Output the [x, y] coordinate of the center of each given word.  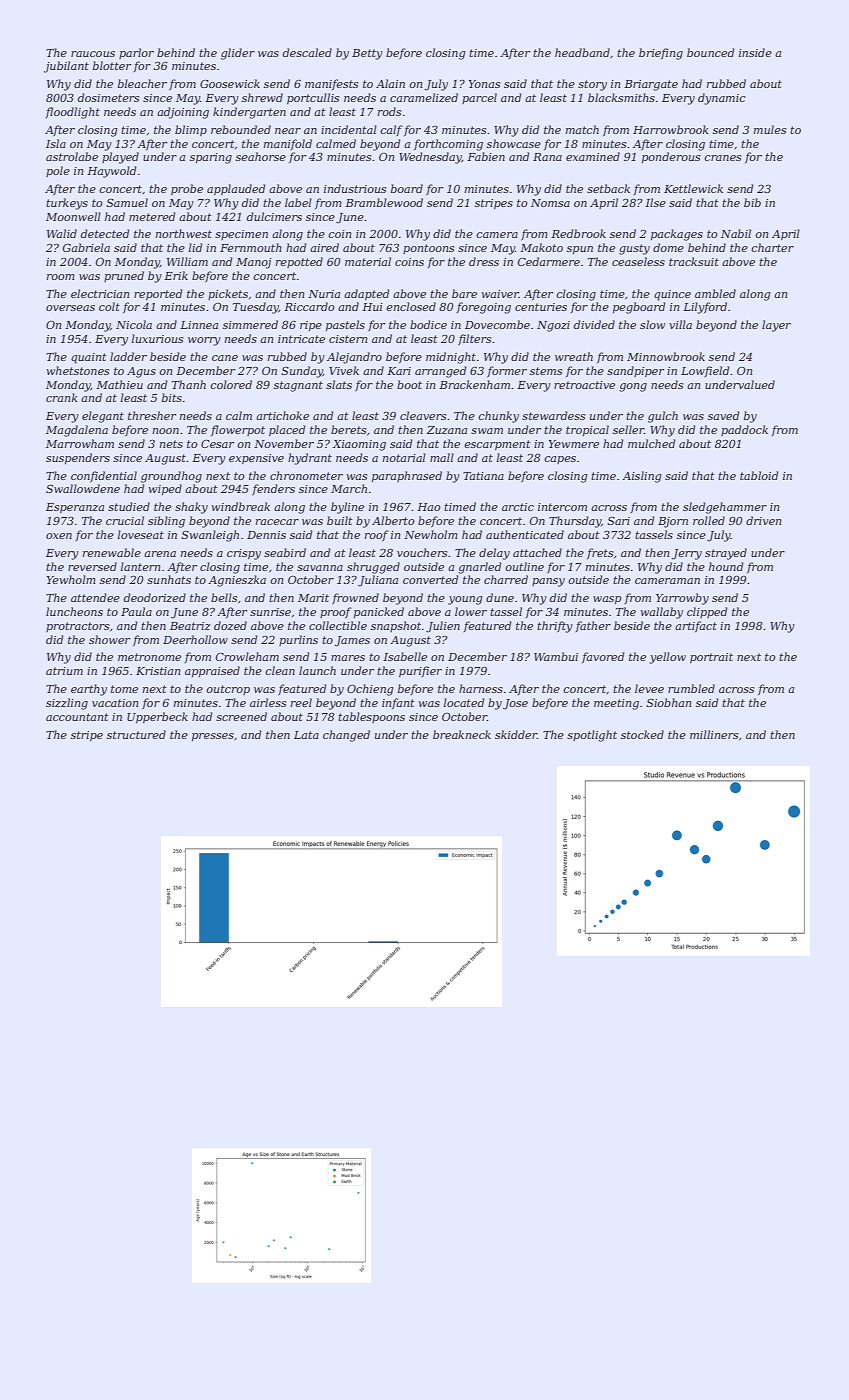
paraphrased [407, 476]
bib [752, 202]
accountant [77, 717]
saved [723, 415]
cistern [348, 339]
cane [225, 358]
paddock [744, 430]
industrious [355, 188]
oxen [59, 536]
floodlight [73, 113]
